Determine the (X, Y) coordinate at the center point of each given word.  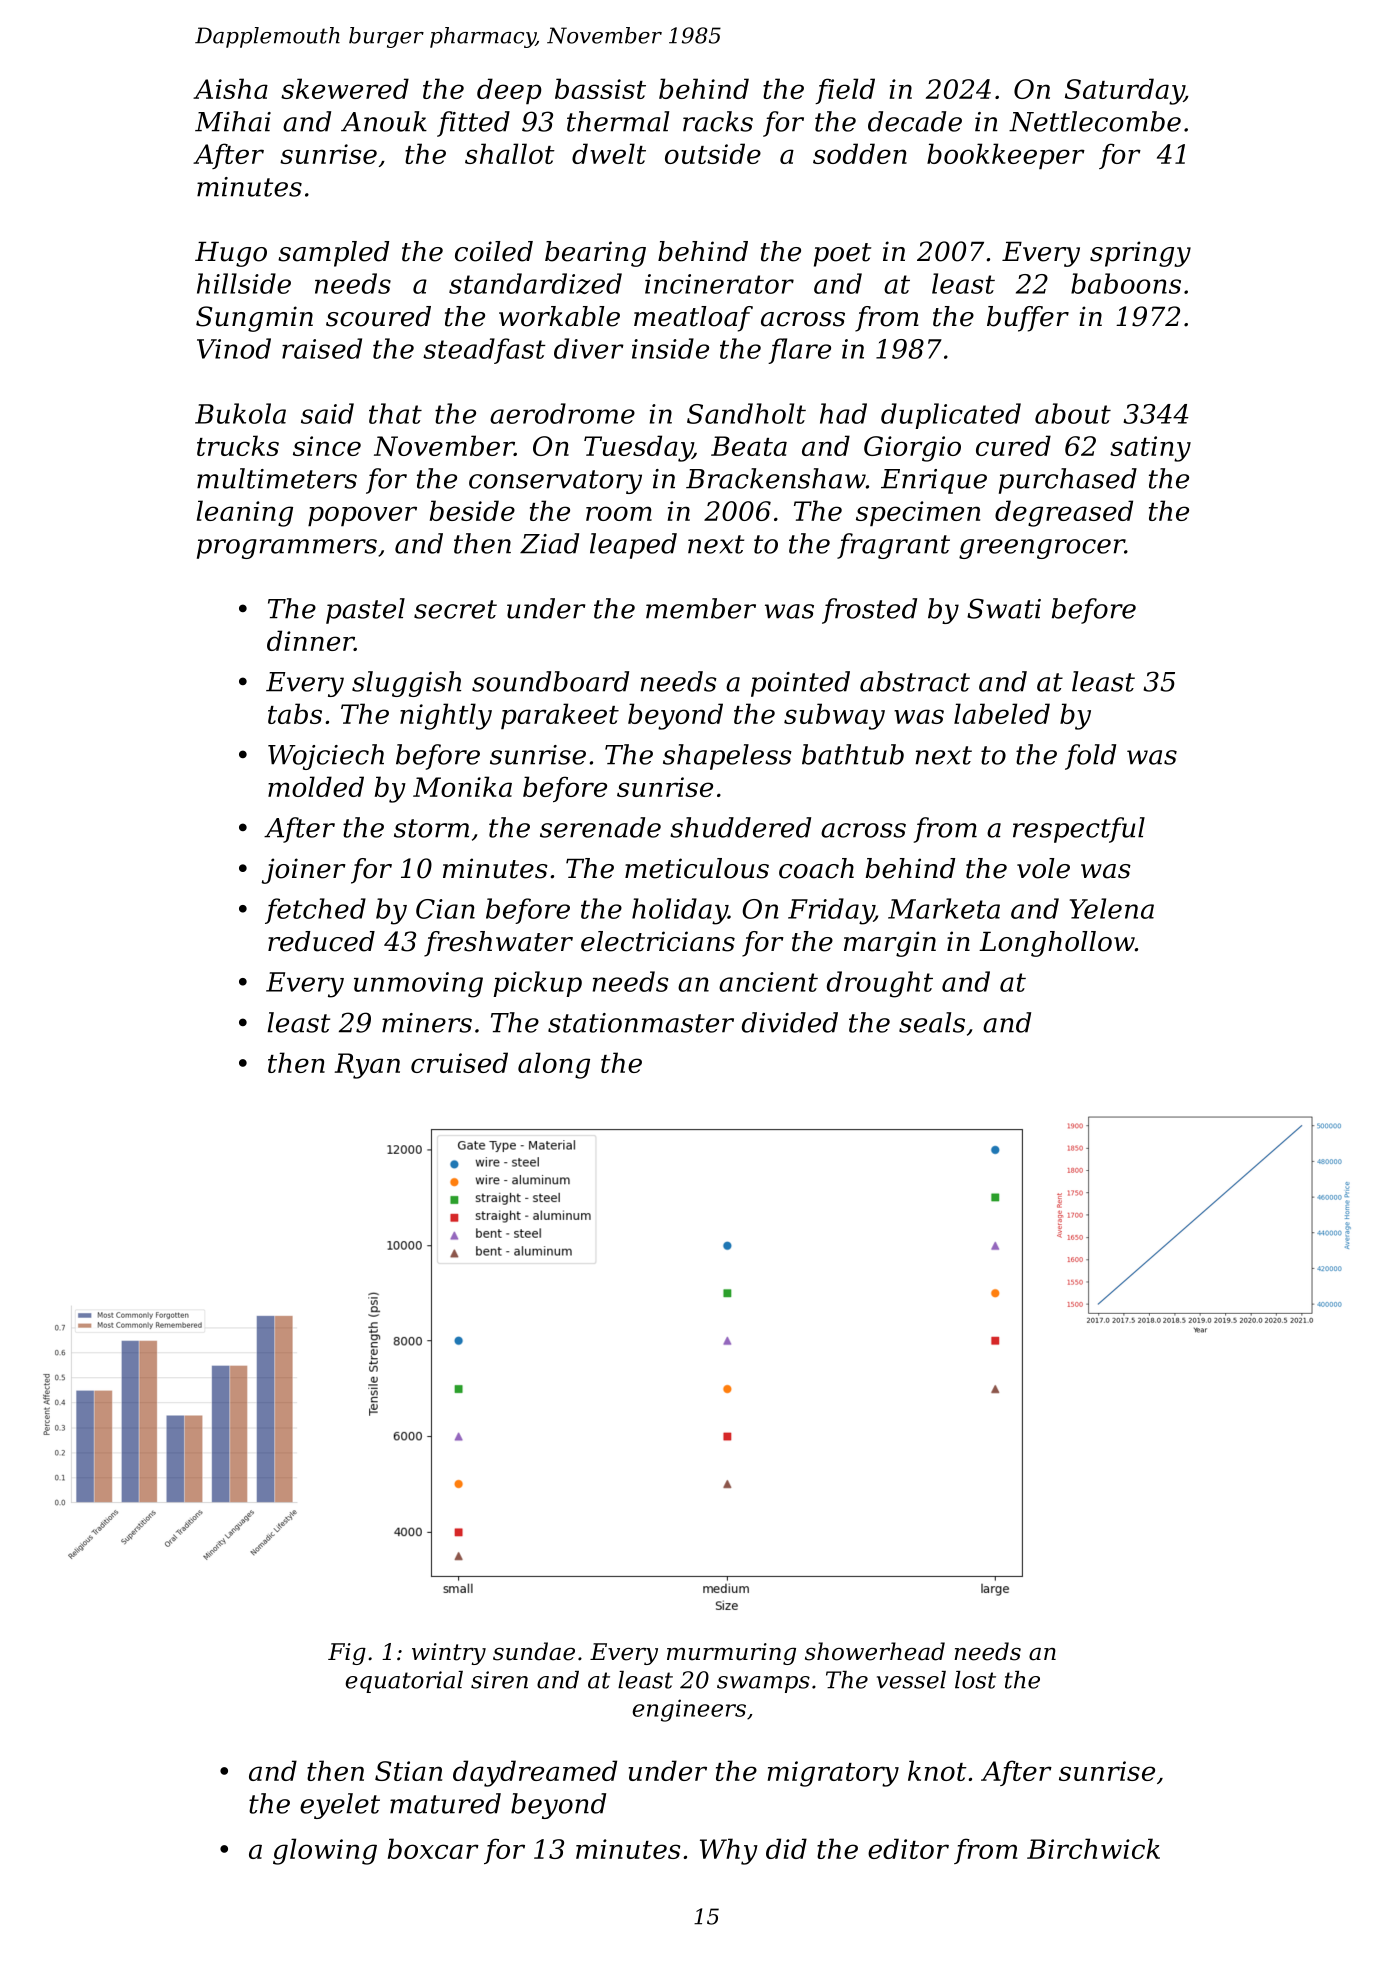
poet (842, 255)
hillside (244, 283)
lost (975, 1680)
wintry (449, 1654)
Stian (408, 1771)
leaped (633, 546)
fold (1090, 757)
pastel (365, 611)
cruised (459, 1062)
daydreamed (535, 1773)
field (845, 91)
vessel (911, 1680)
